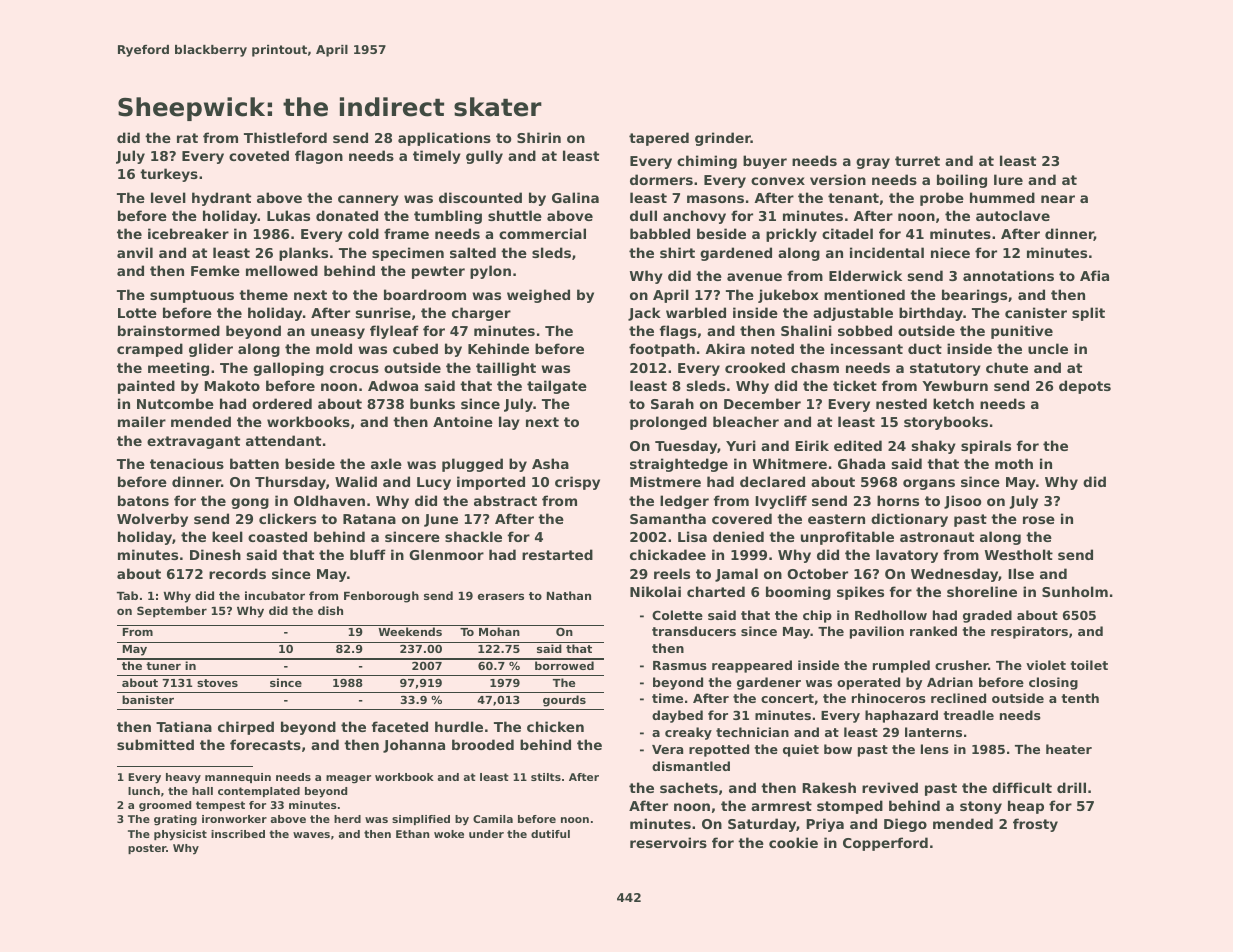 Image resolution: width=1233 pixels, height=952 pixels. Describe the element at coordinates (689, 787) in the screenshot. I see `sachets` at that location.
